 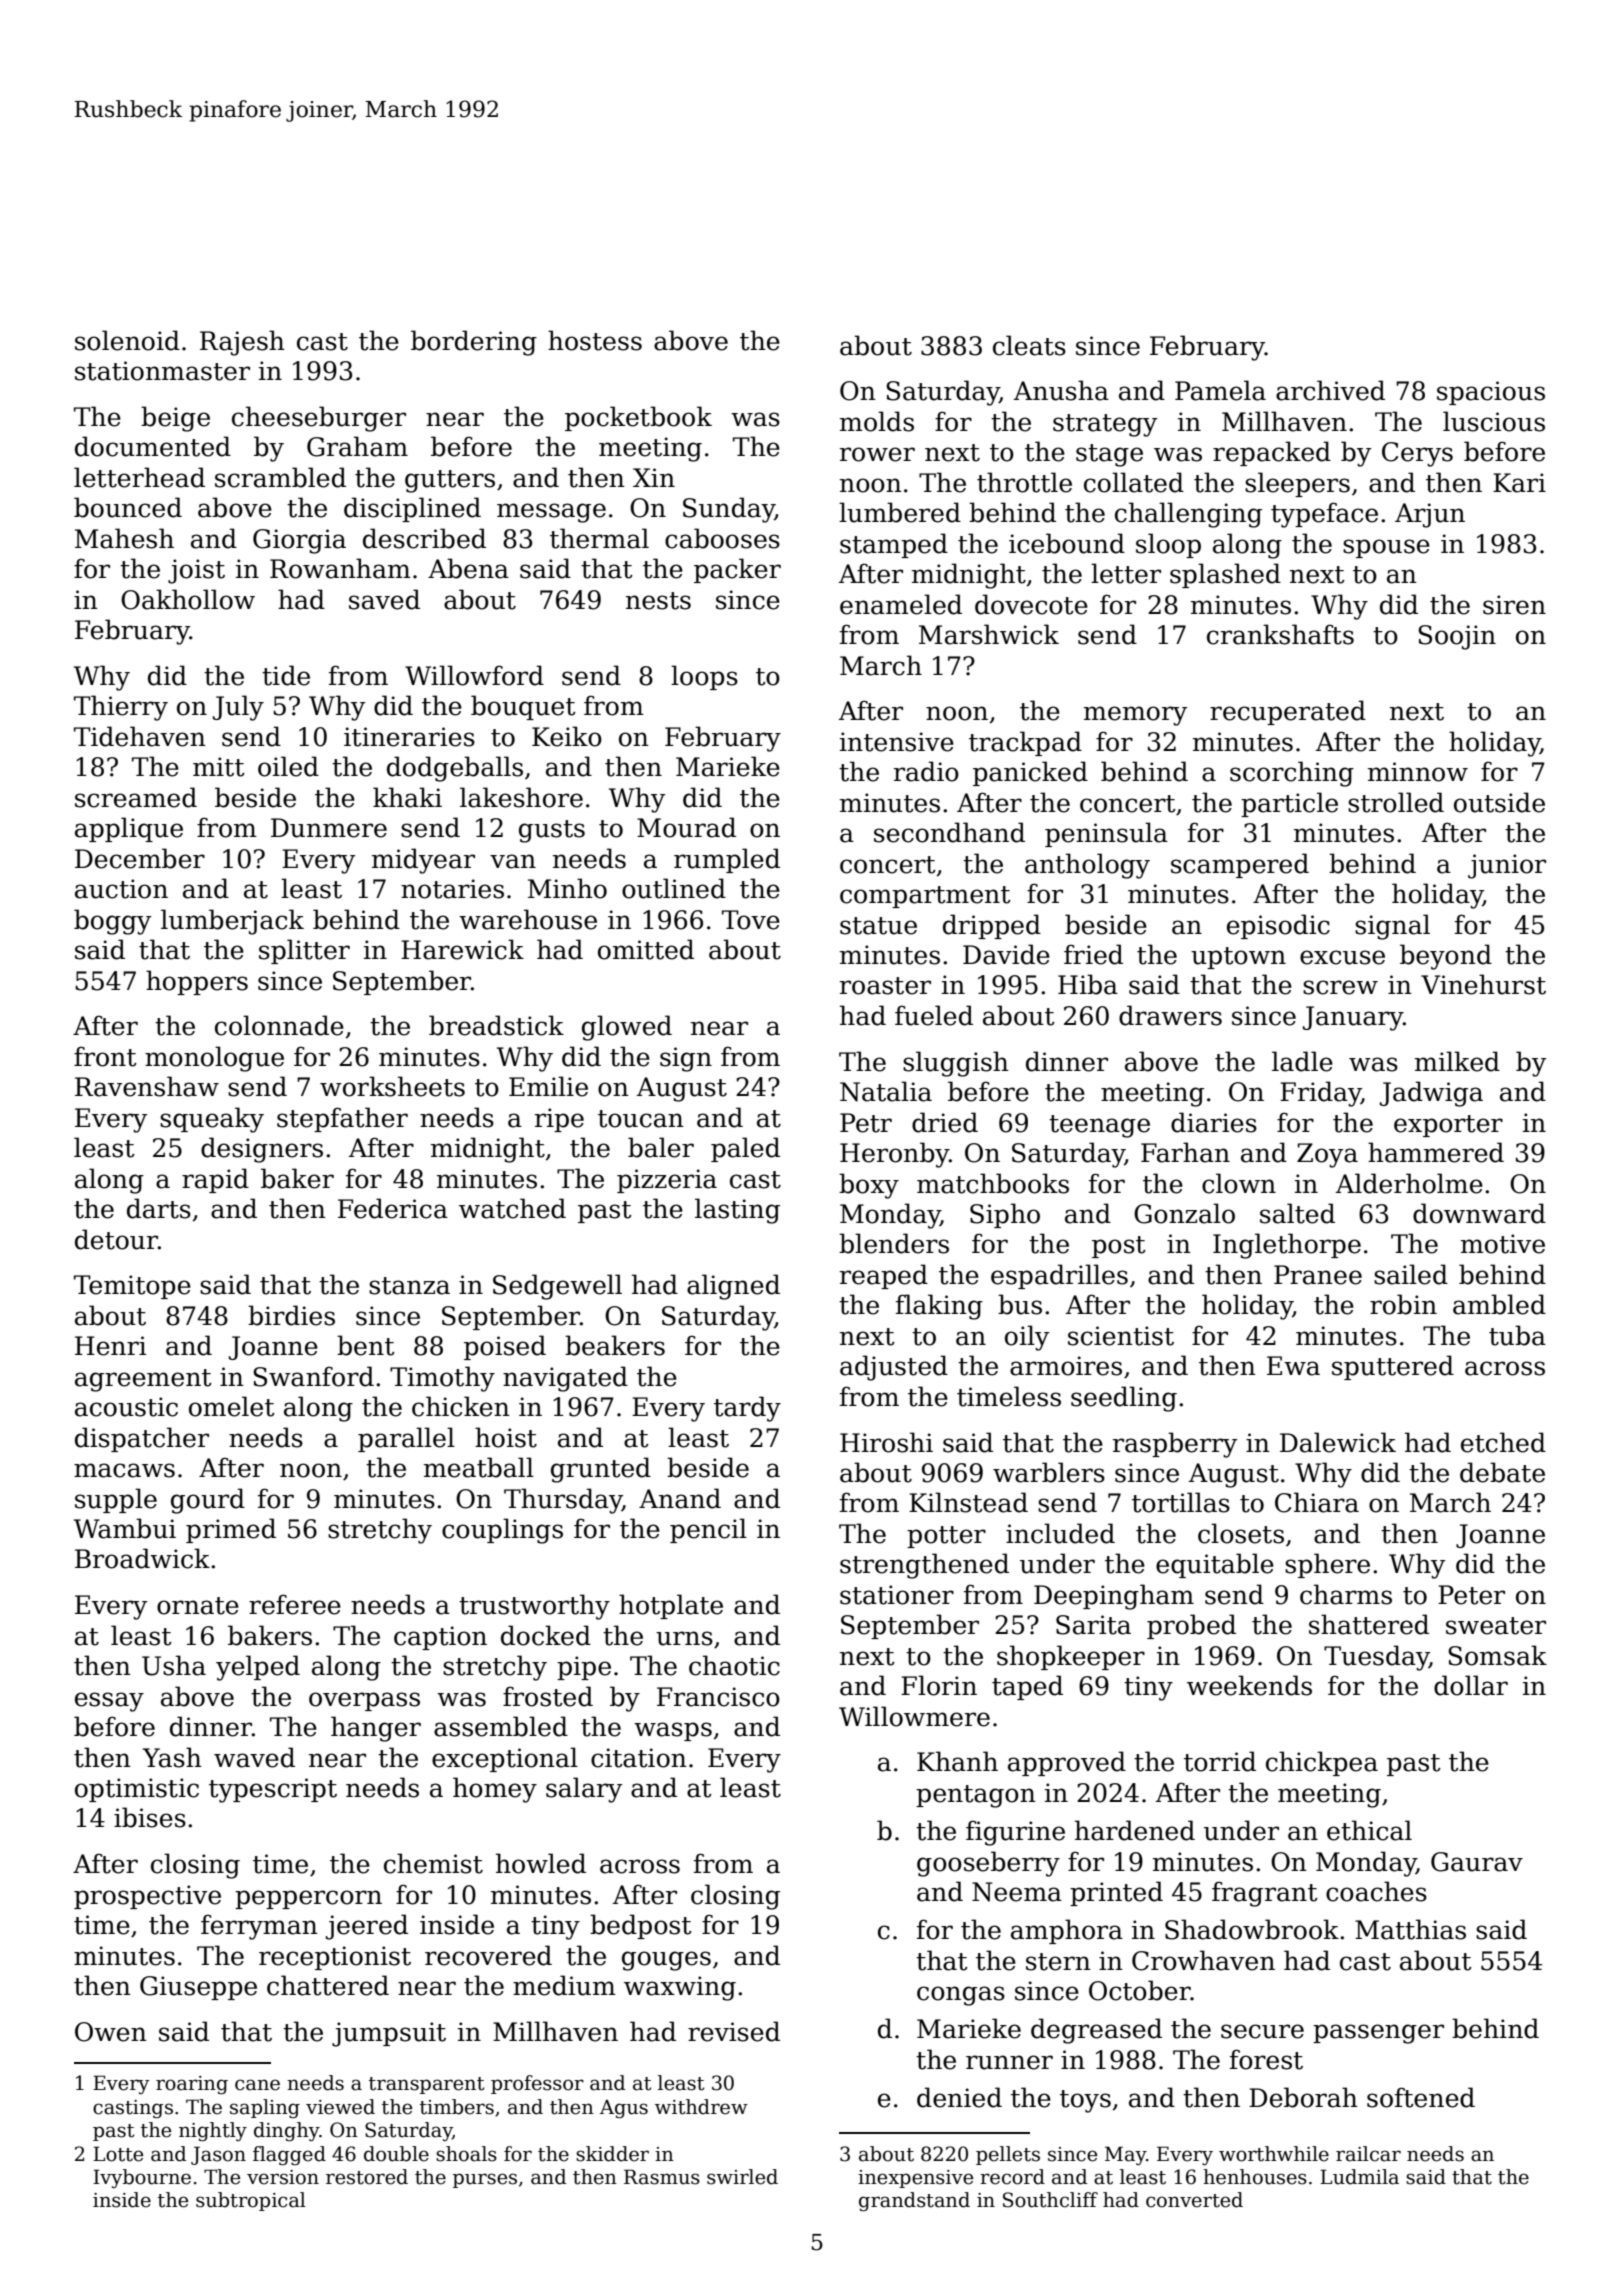 What do you see at coordinates (1280, 634) in the screenshot?
I see `crankshafts` at bounding box center [1280, 634].
